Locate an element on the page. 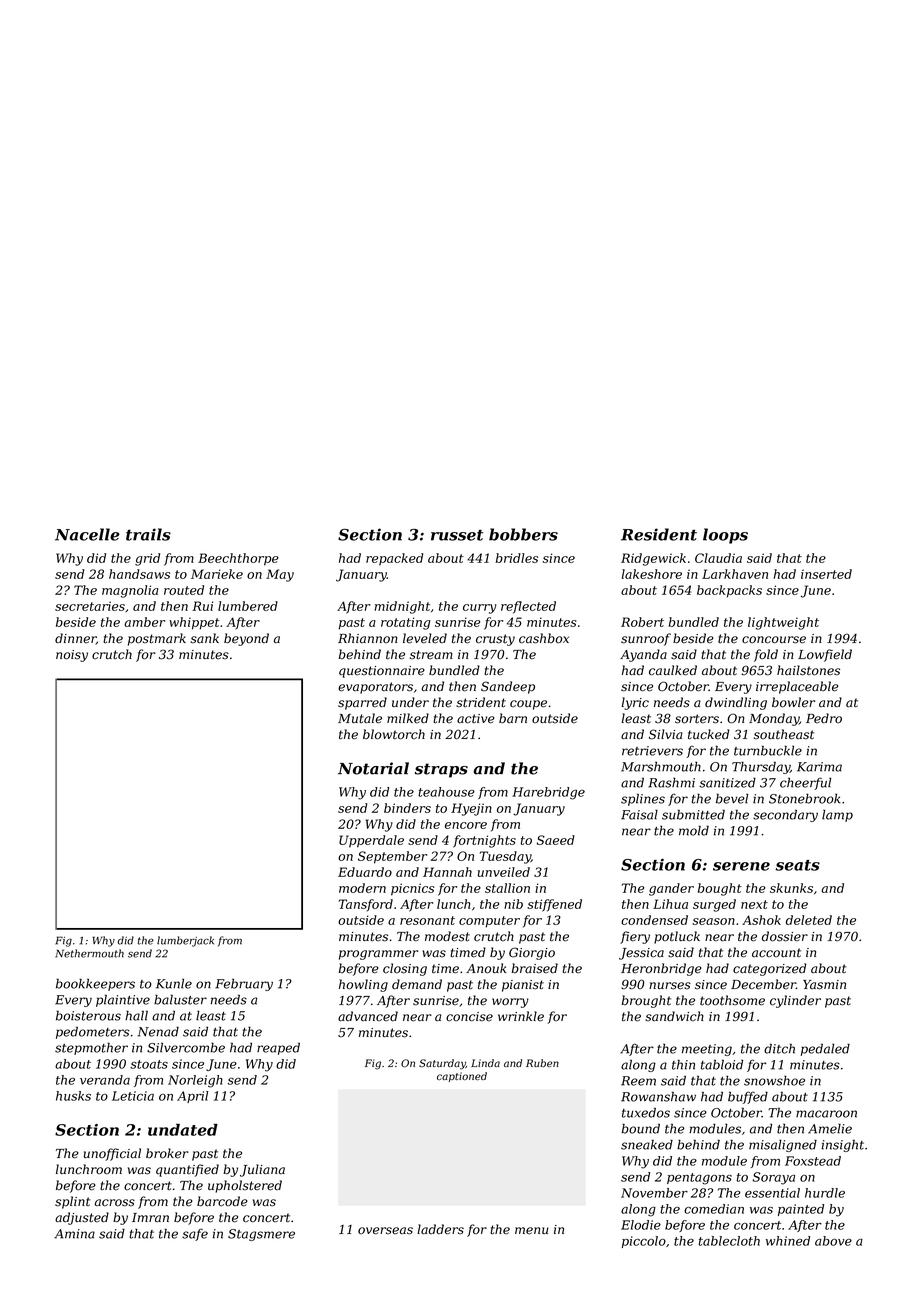 Image resolution: width=924 pixels, height=1308 pixels. Silvercombe is located at coordinates (186, 1047).
